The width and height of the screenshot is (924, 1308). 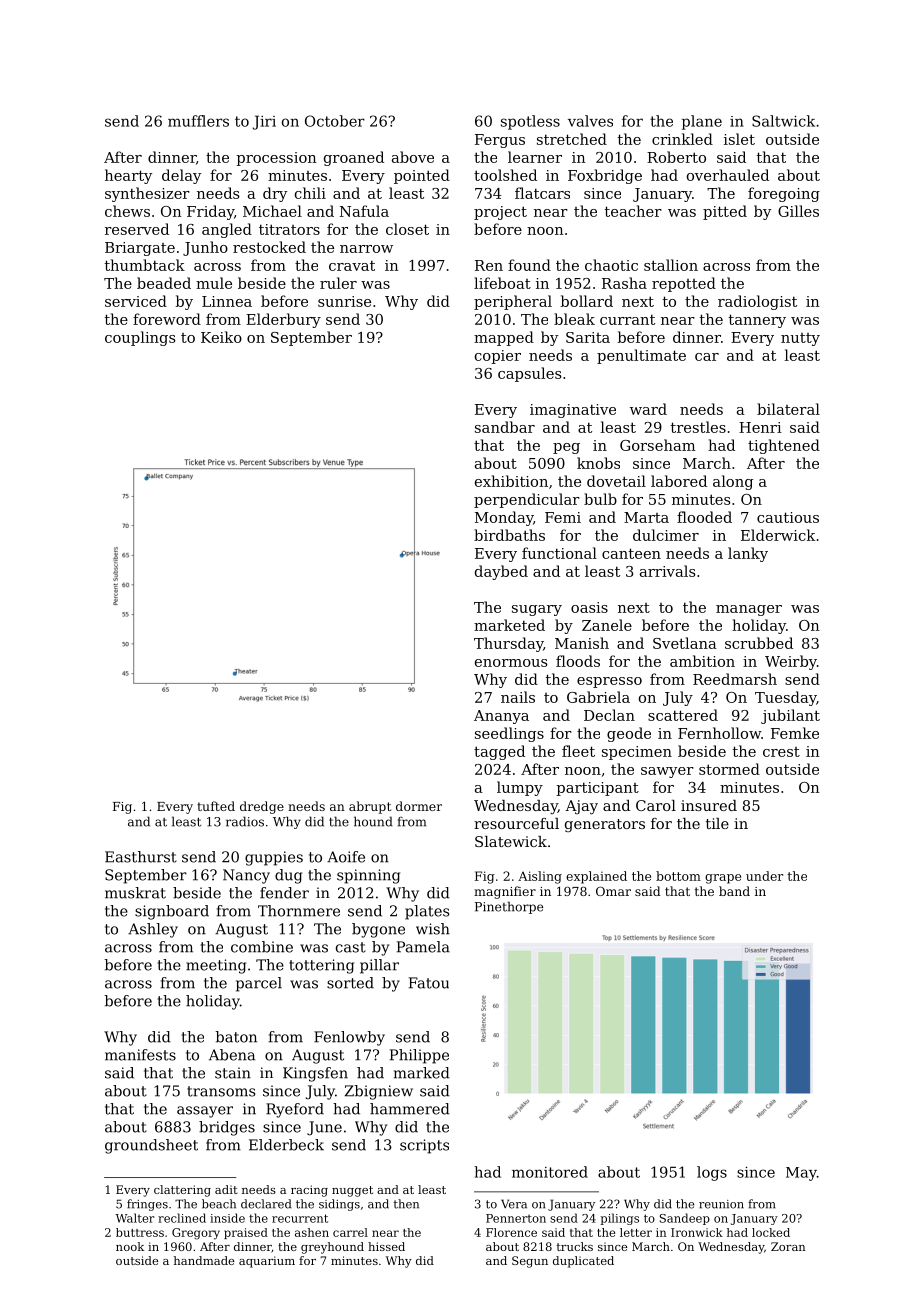 What do you see at coordinates (791, 662) in the screenshot?
I see `Weirby` at bounding box center [791, 662].
